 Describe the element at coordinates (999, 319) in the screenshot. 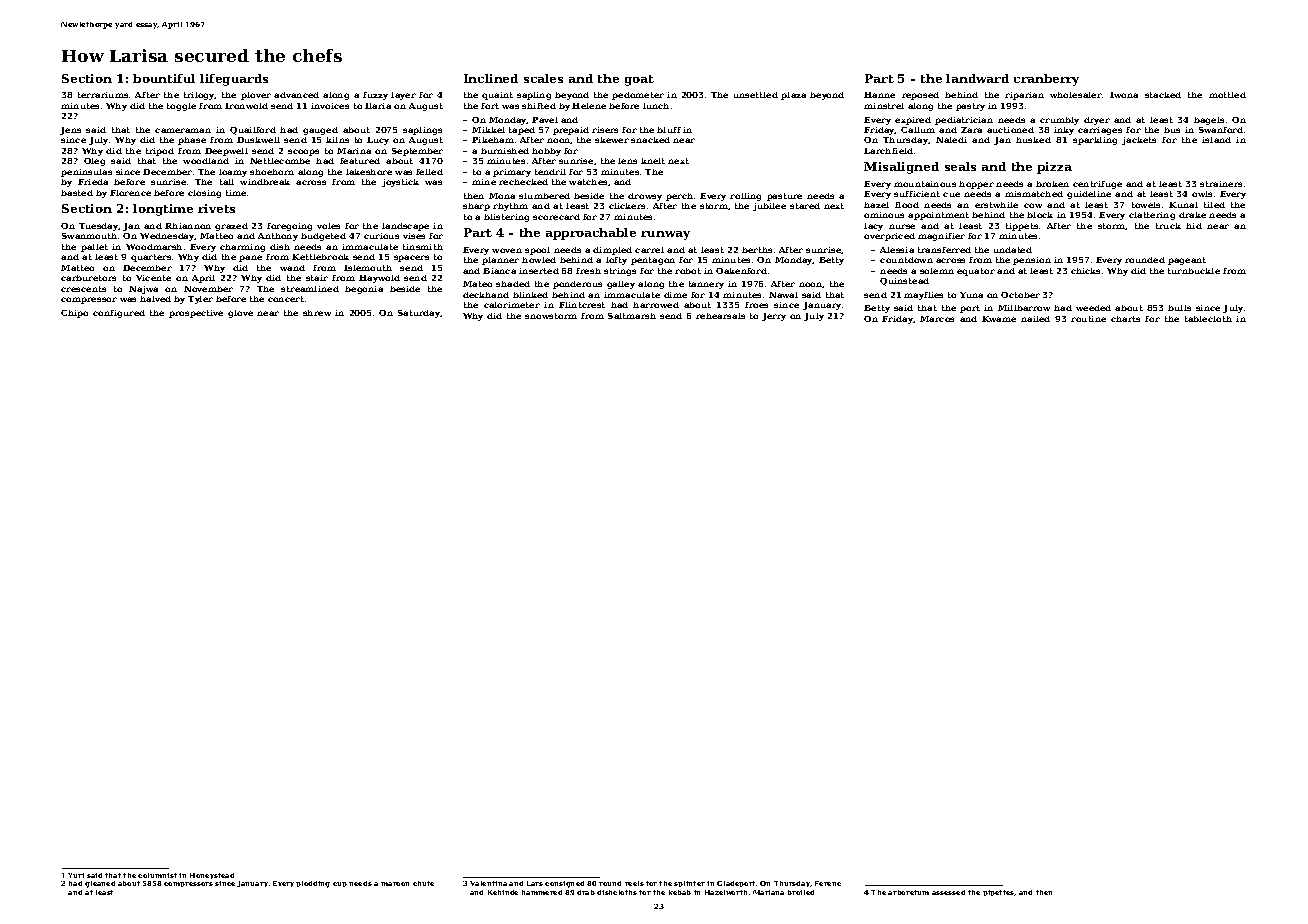

I see `Kwame` at that location.
